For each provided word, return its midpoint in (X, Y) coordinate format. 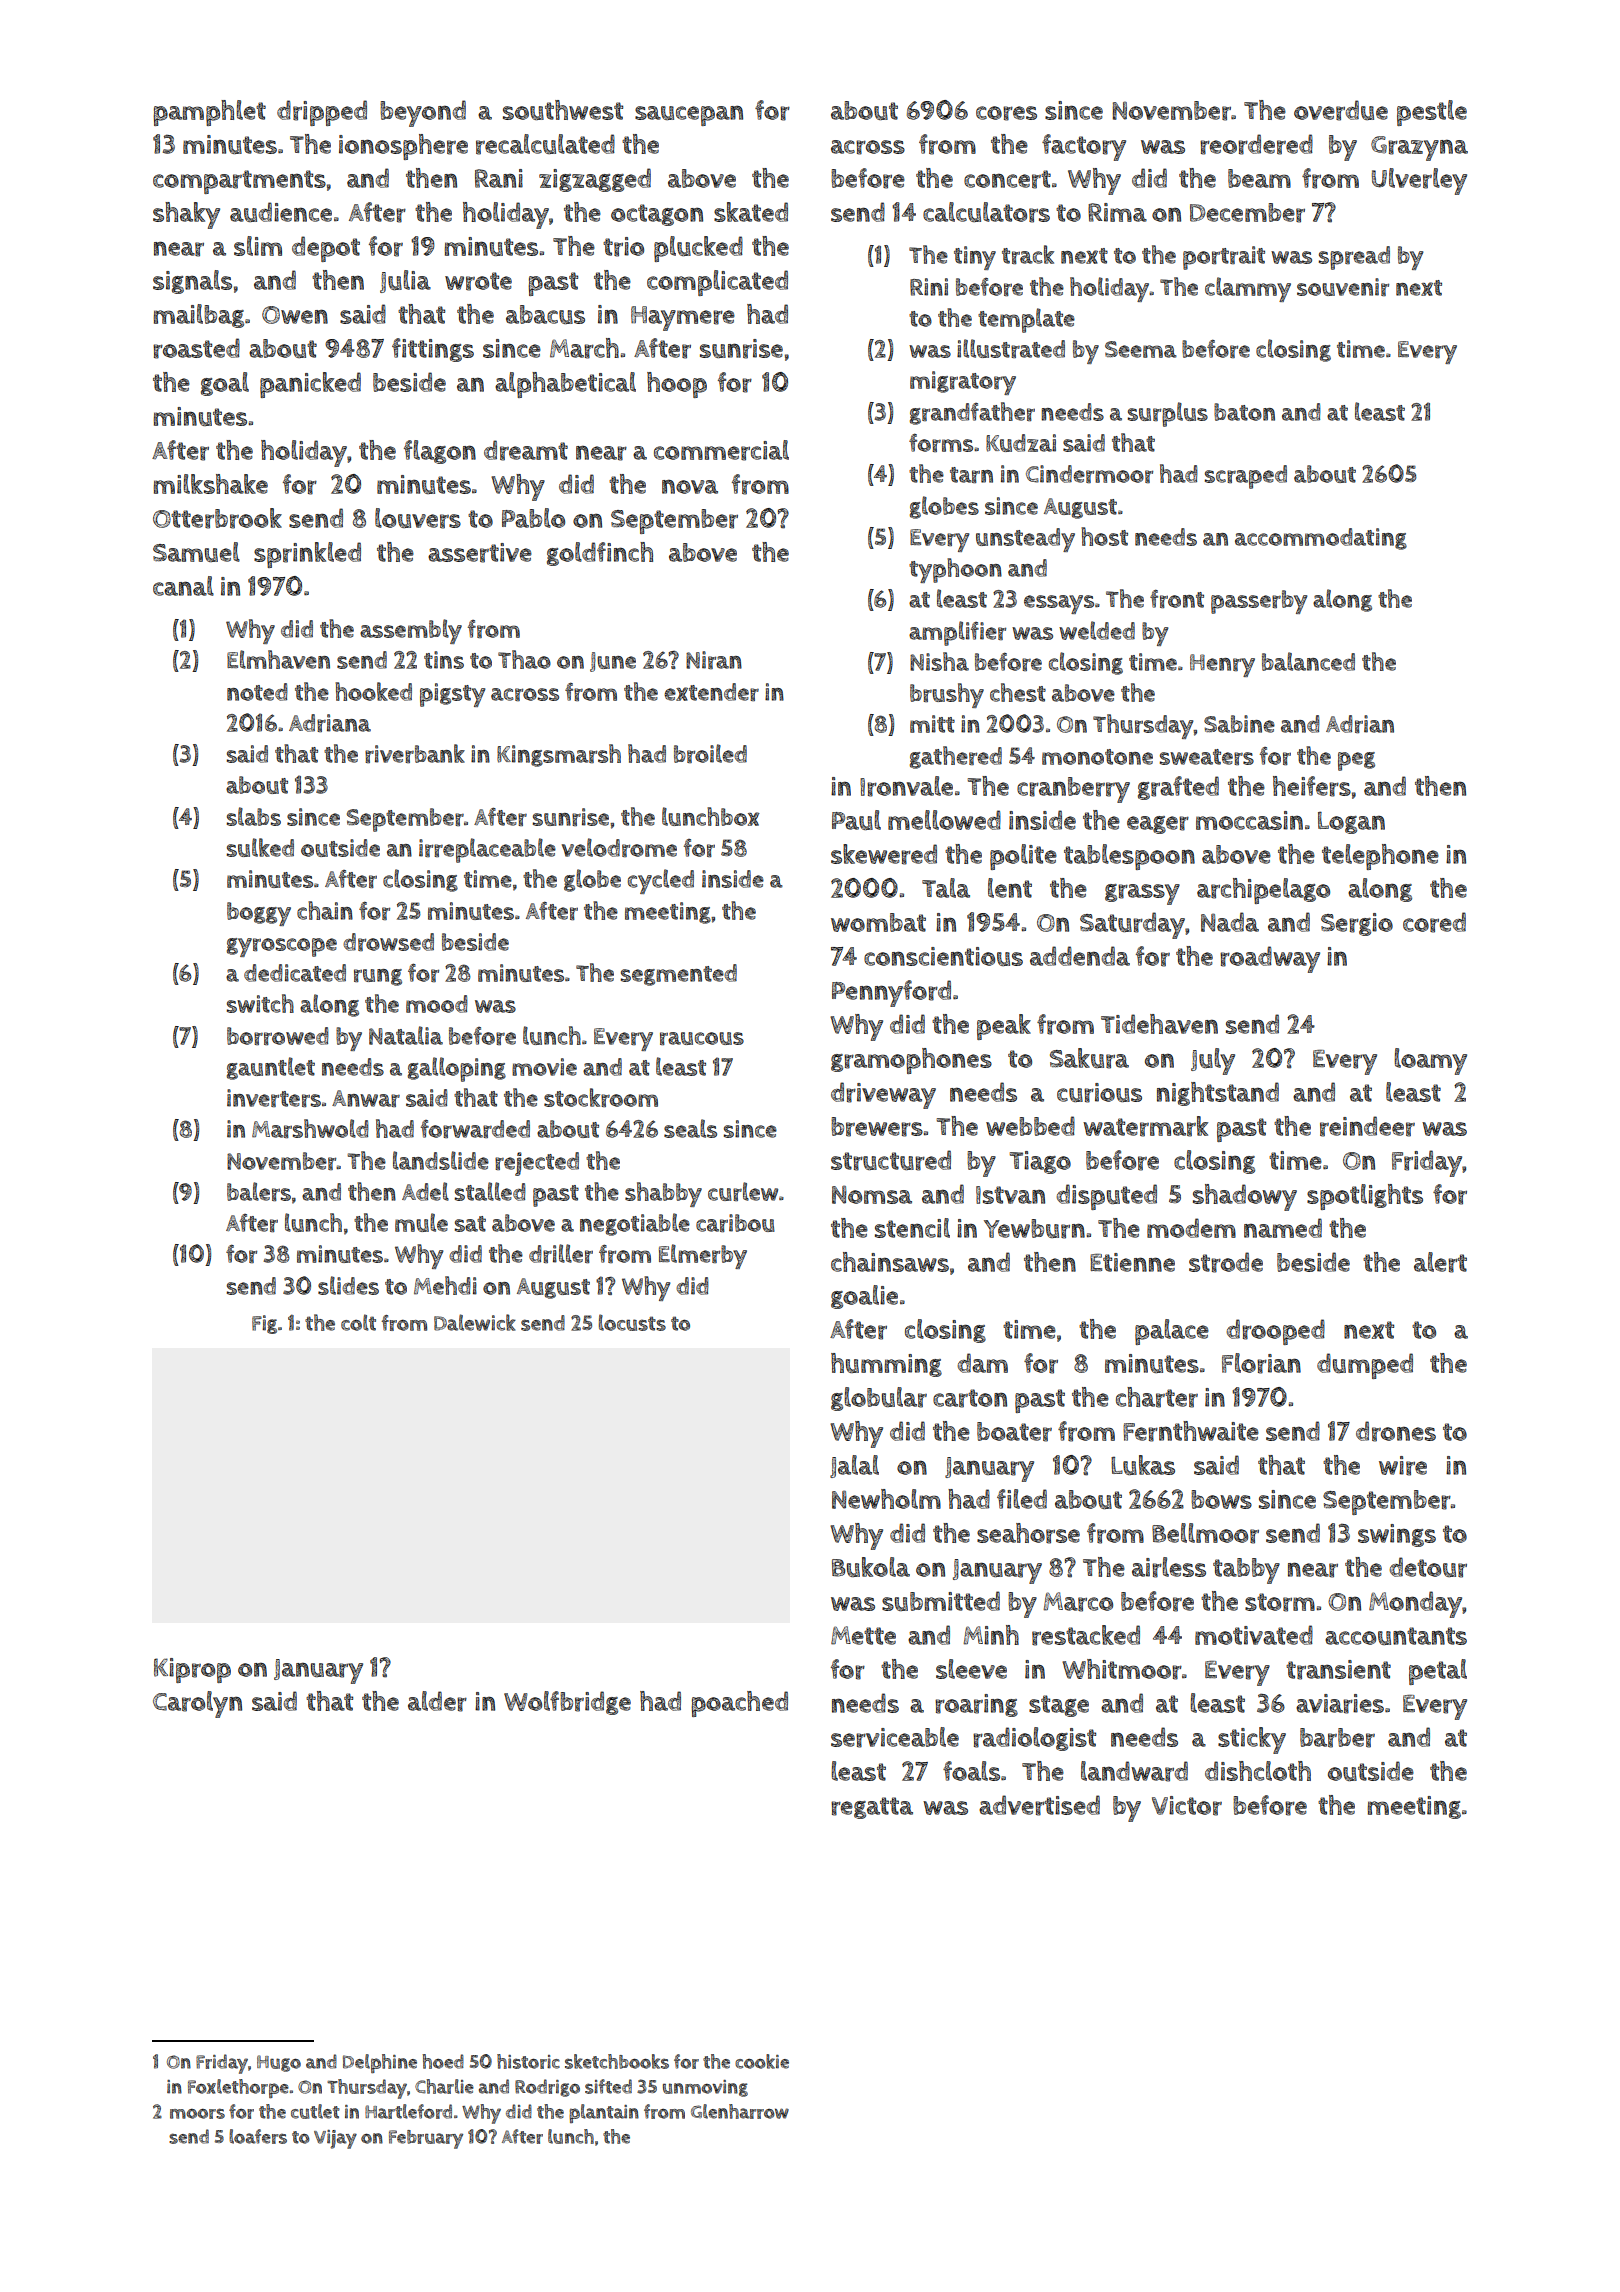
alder (437, 1701)
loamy (1430, 1061)
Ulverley (1419, 181)
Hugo (279, 2063)
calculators (986, 212)
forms (941, 443)
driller (561, 1253)
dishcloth (1258, 1771)
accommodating (1321, 539)
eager (1158, 825)
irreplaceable (487, 850)
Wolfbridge (567, 1703)
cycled (661, 881)
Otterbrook (217, 518)
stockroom (601, 1097)
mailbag (198, 316)
